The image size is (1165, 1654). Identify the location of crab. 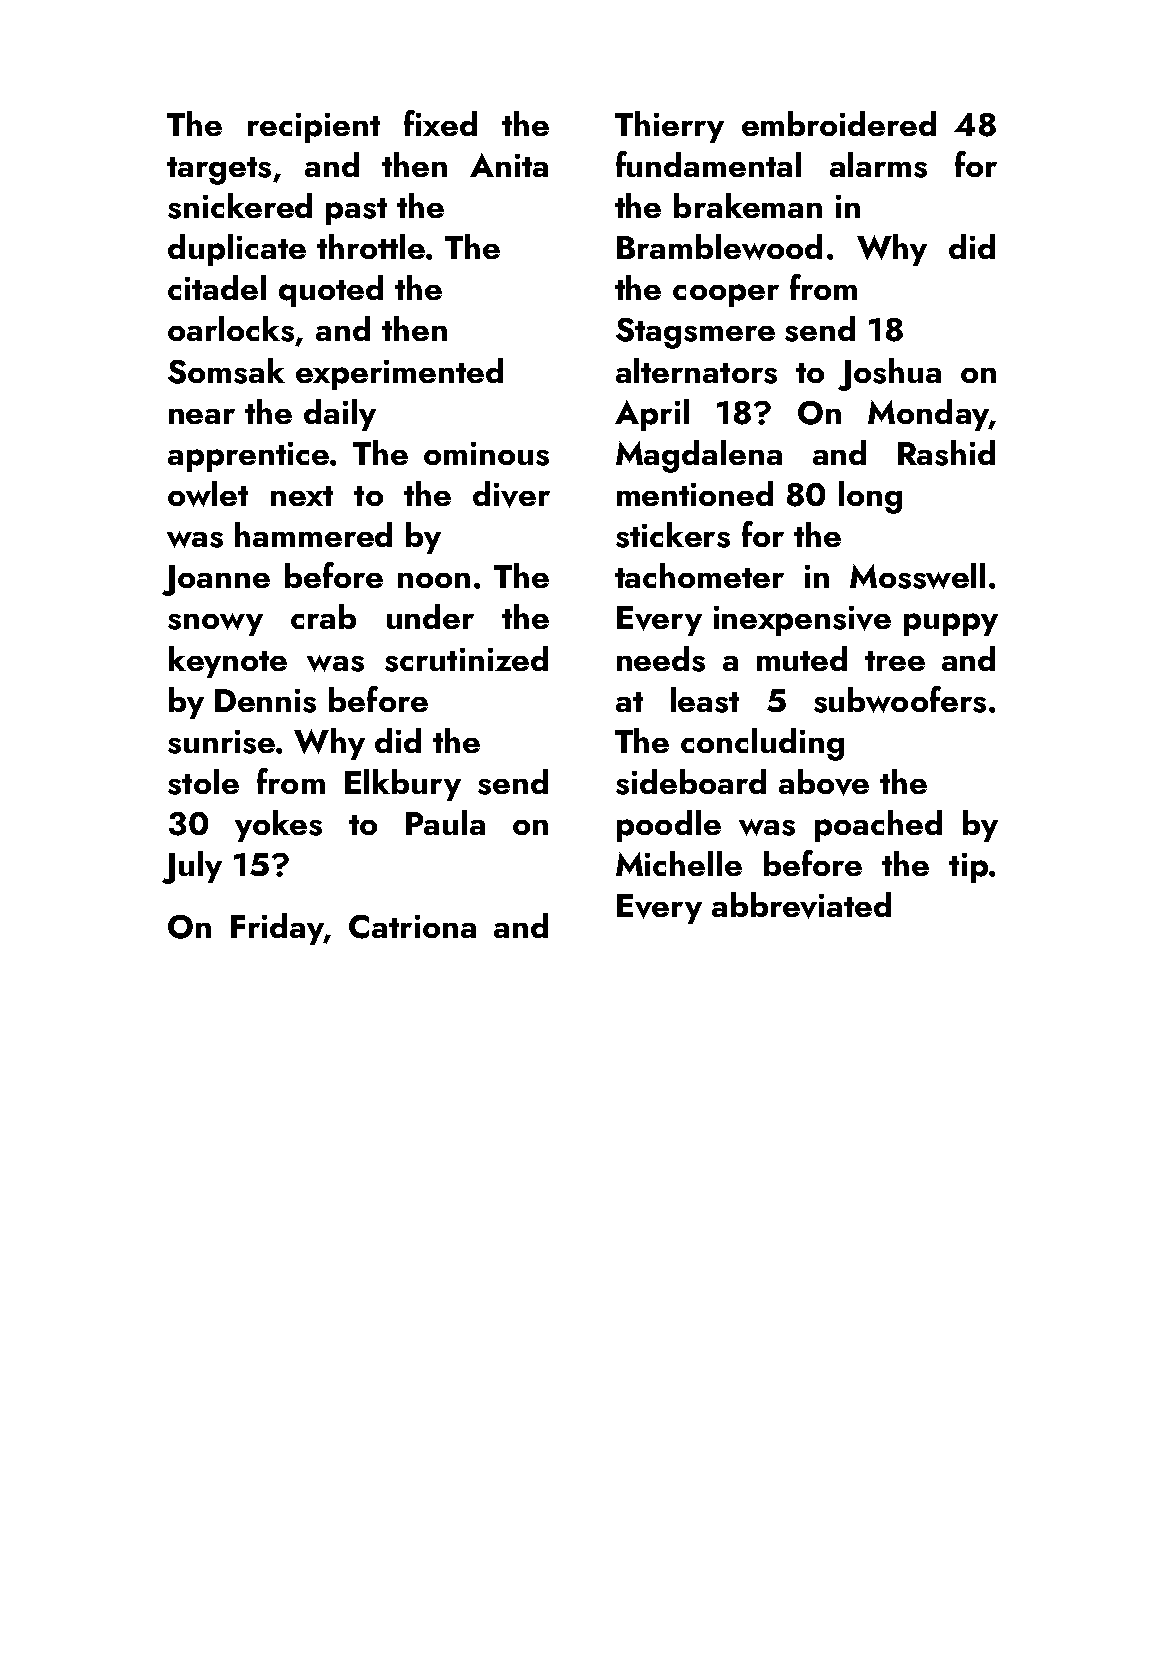
(323, 616).
